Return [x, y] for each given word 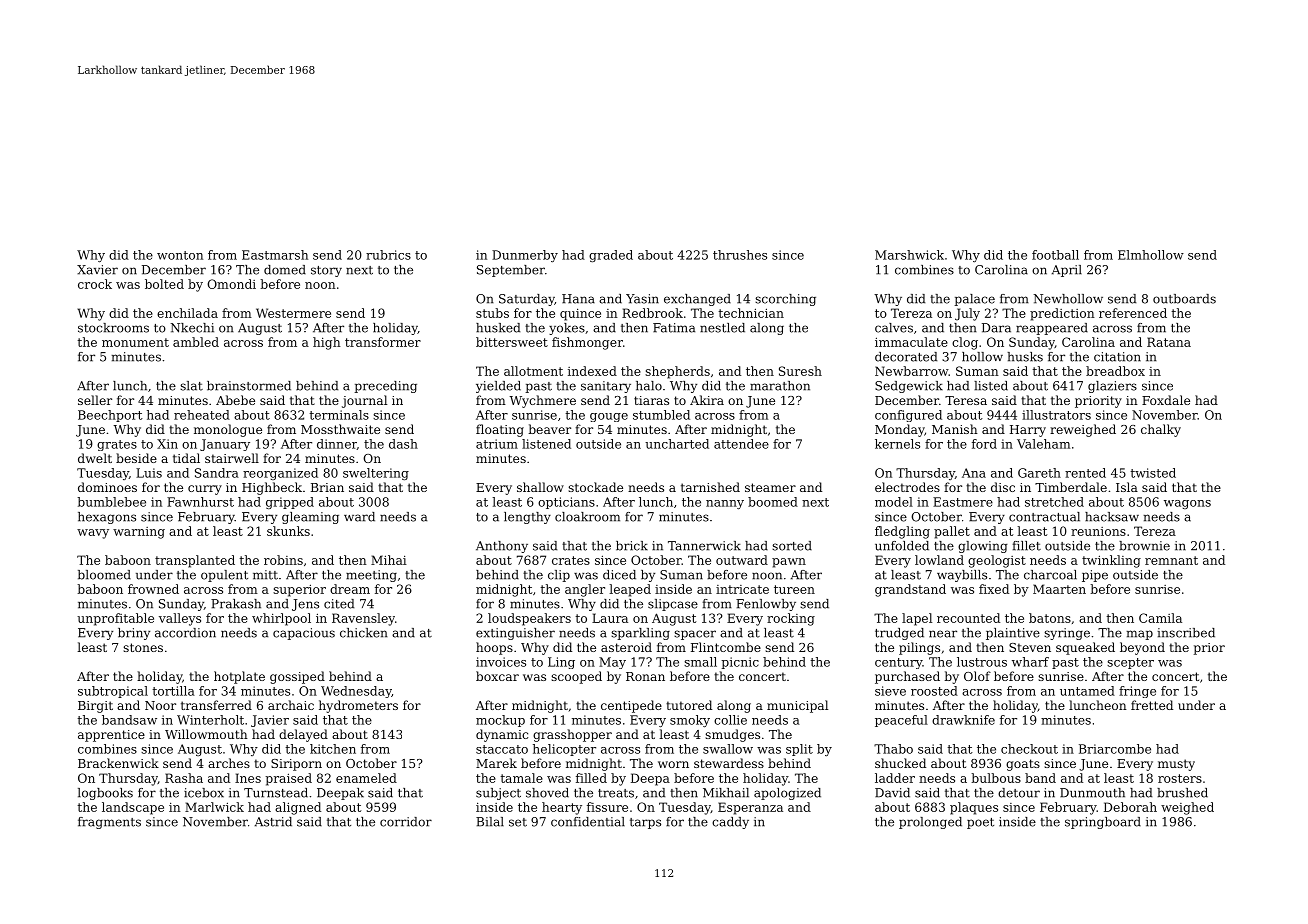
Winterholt [210, 720]
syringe [1067, 634]
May [612, 663]
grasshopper [572, 735]
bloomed [104, 575]
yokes [567, 329]
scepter [1130, 663]
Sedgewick [909, 387]
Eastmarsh [275, 255]
